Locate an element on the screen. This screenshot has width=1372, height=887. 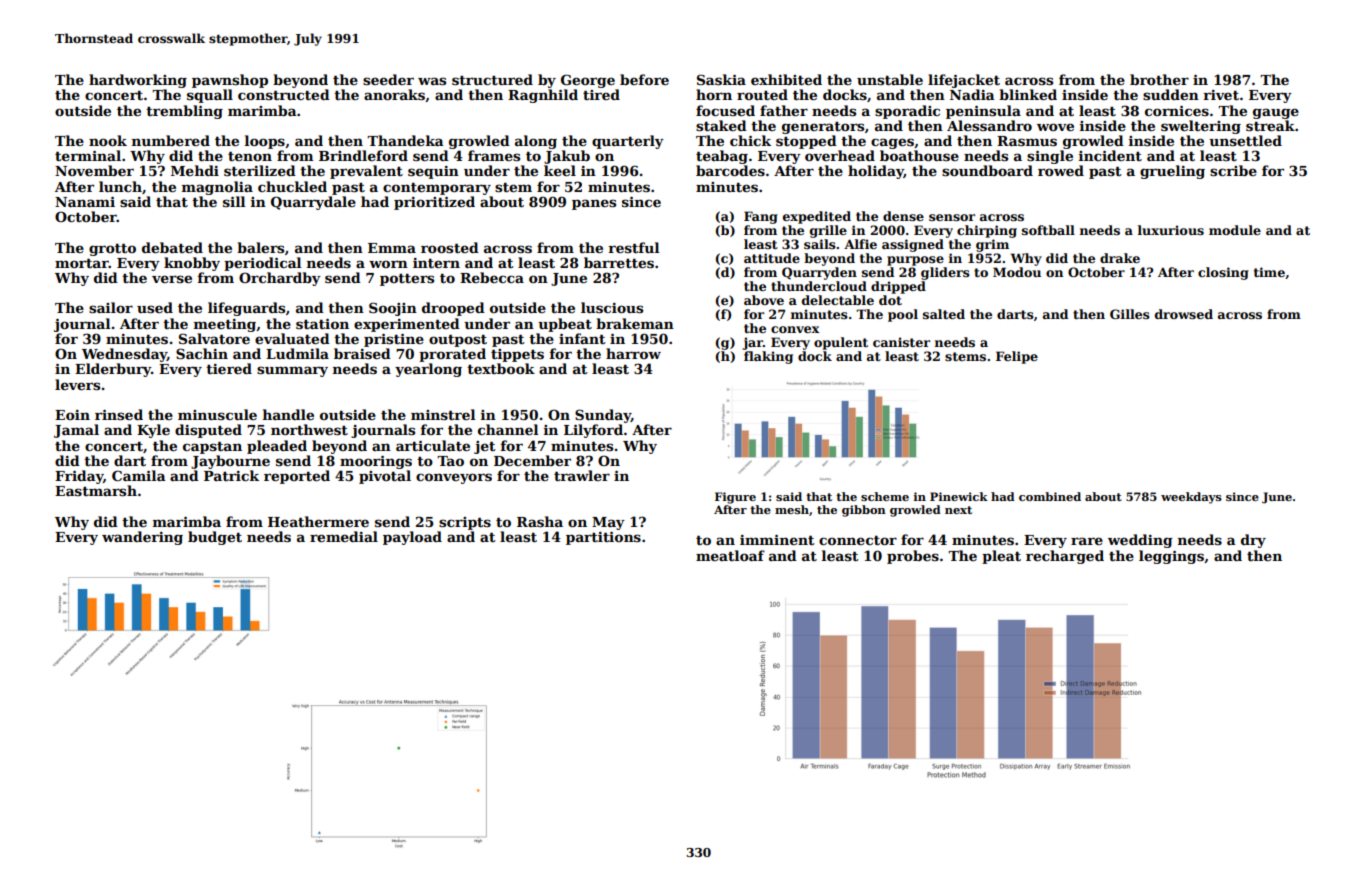
Gilles is located at coordinates (1130, 314).
